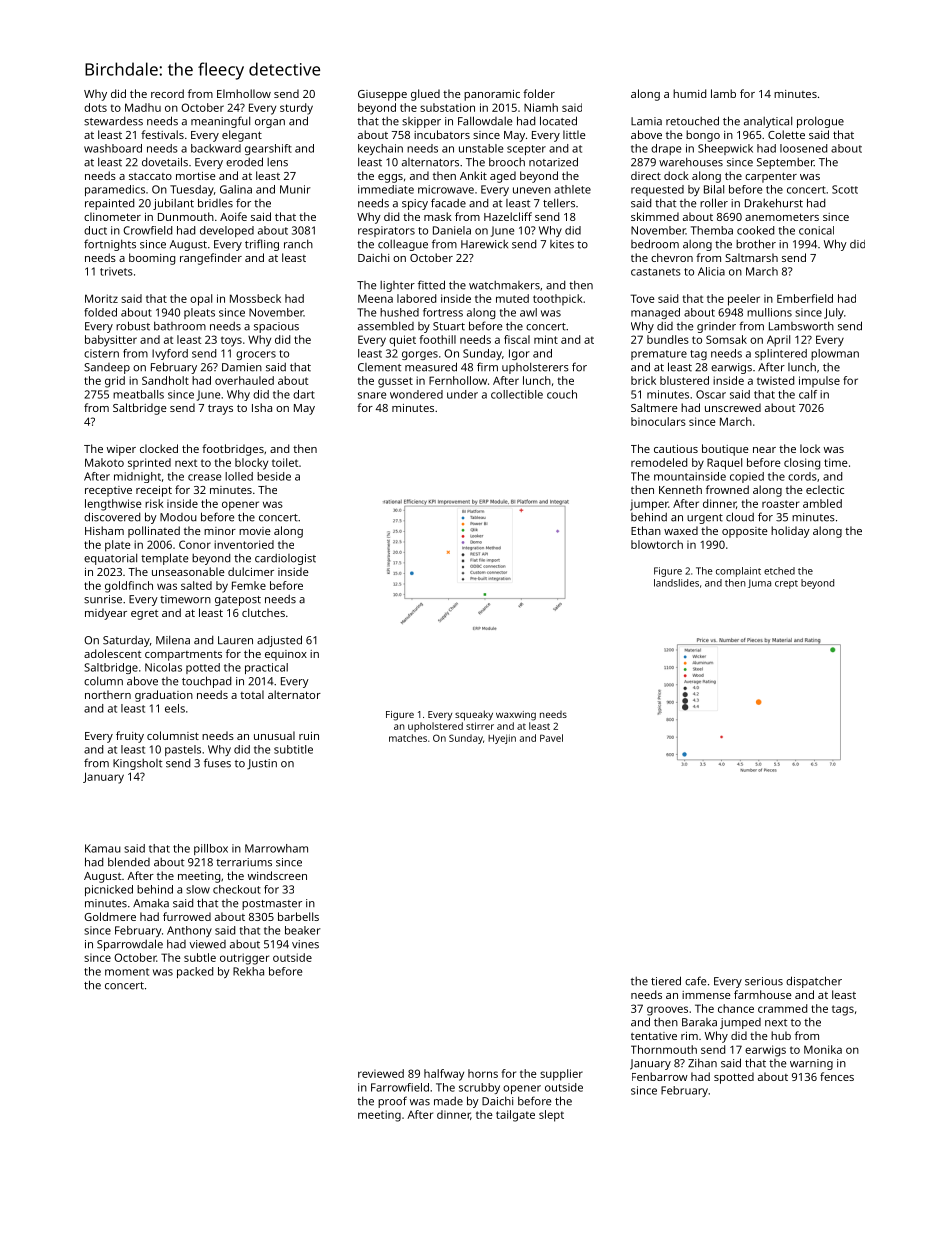 This screenshot has width=952, height=1233. Describe the element at coordinates (759, 583) in the screenshot. I see `Juma` at that location.
